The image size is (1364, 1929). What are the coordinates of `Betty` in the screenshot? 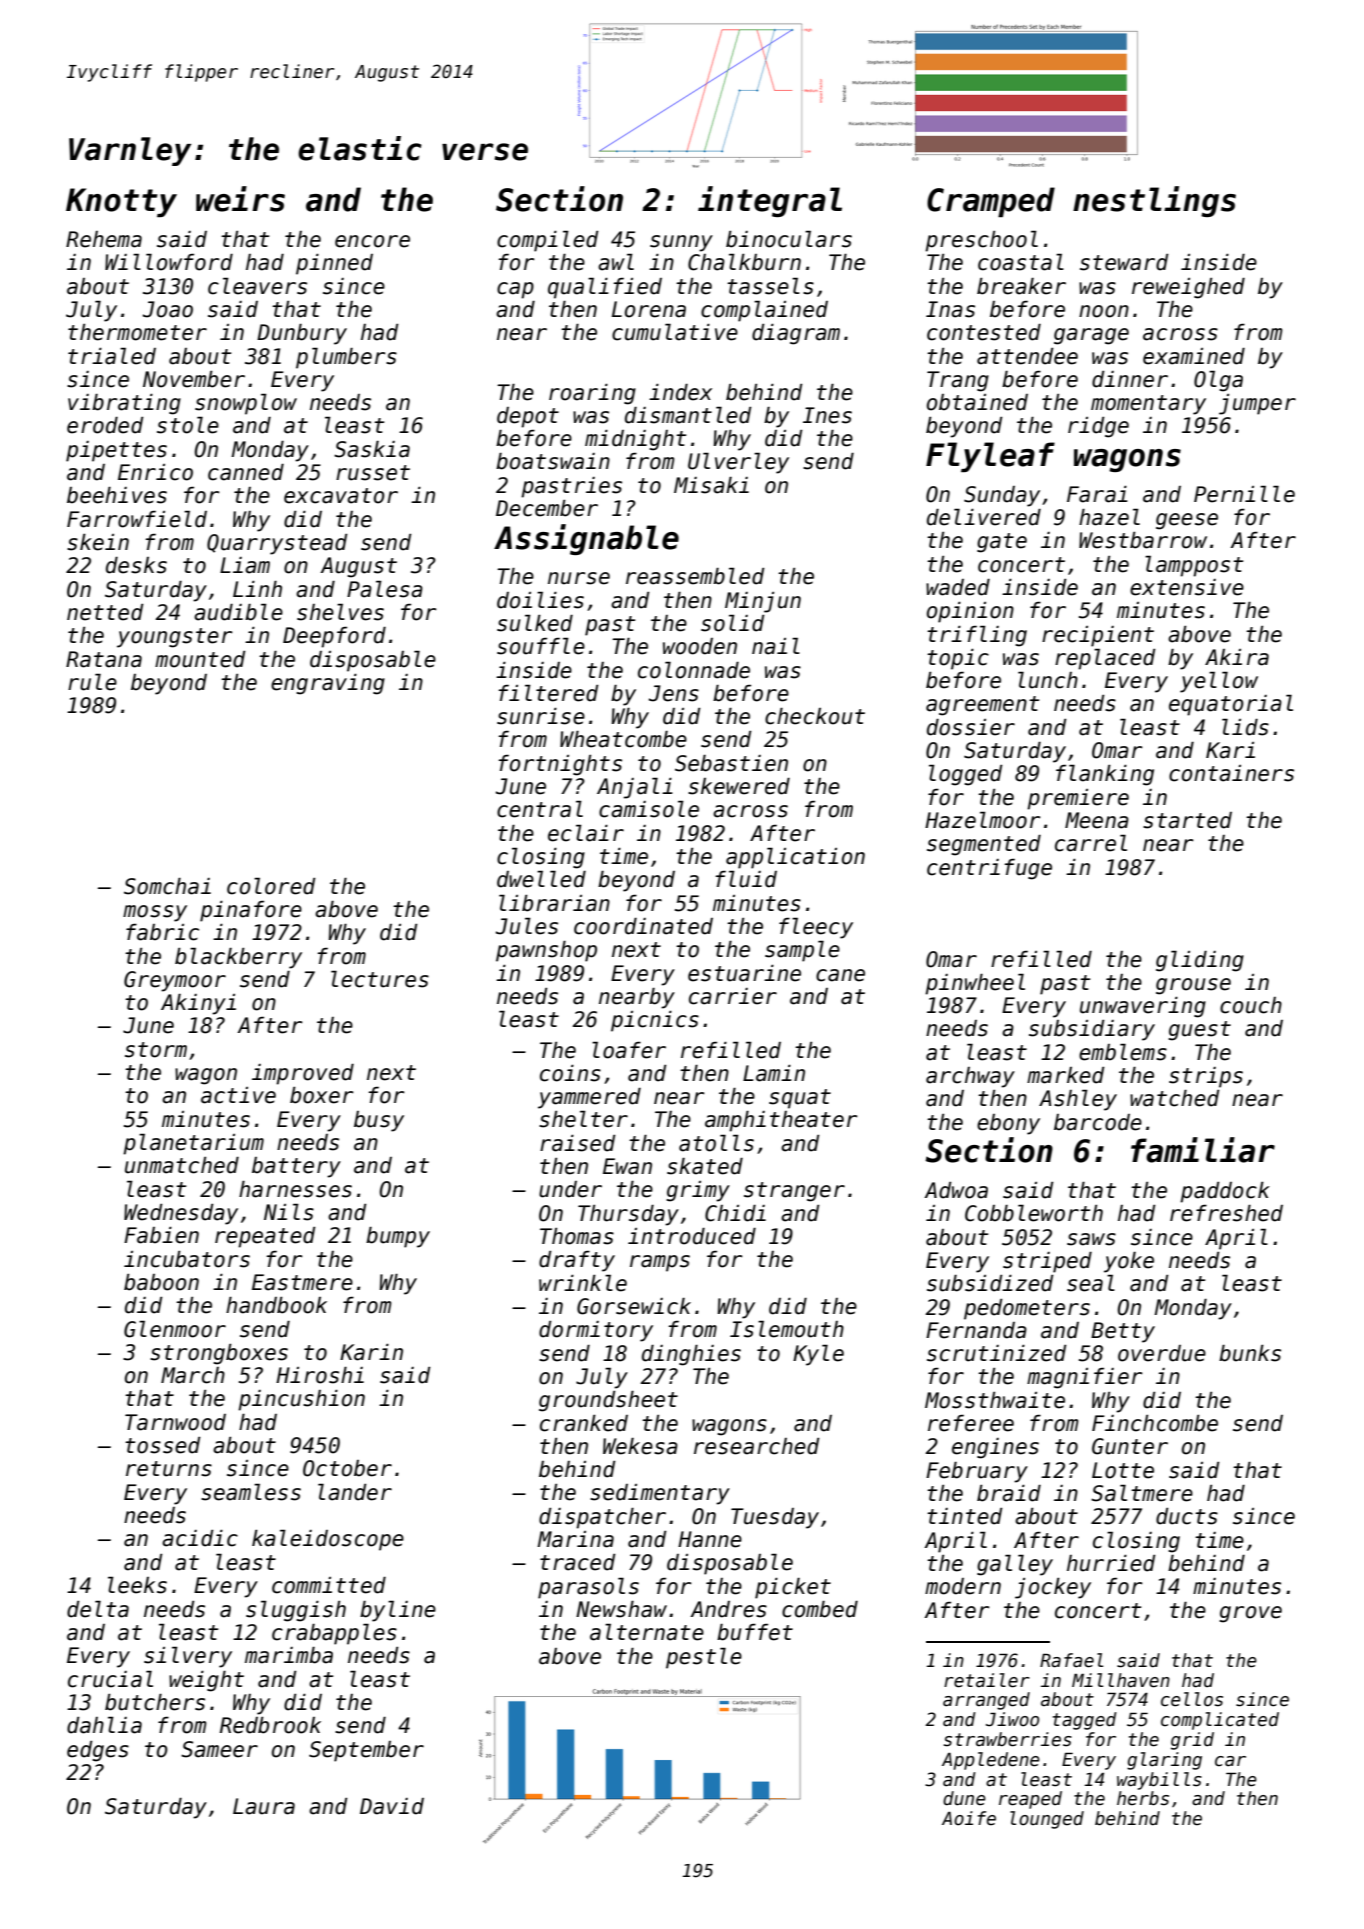 It's located at (1123, 1332).
